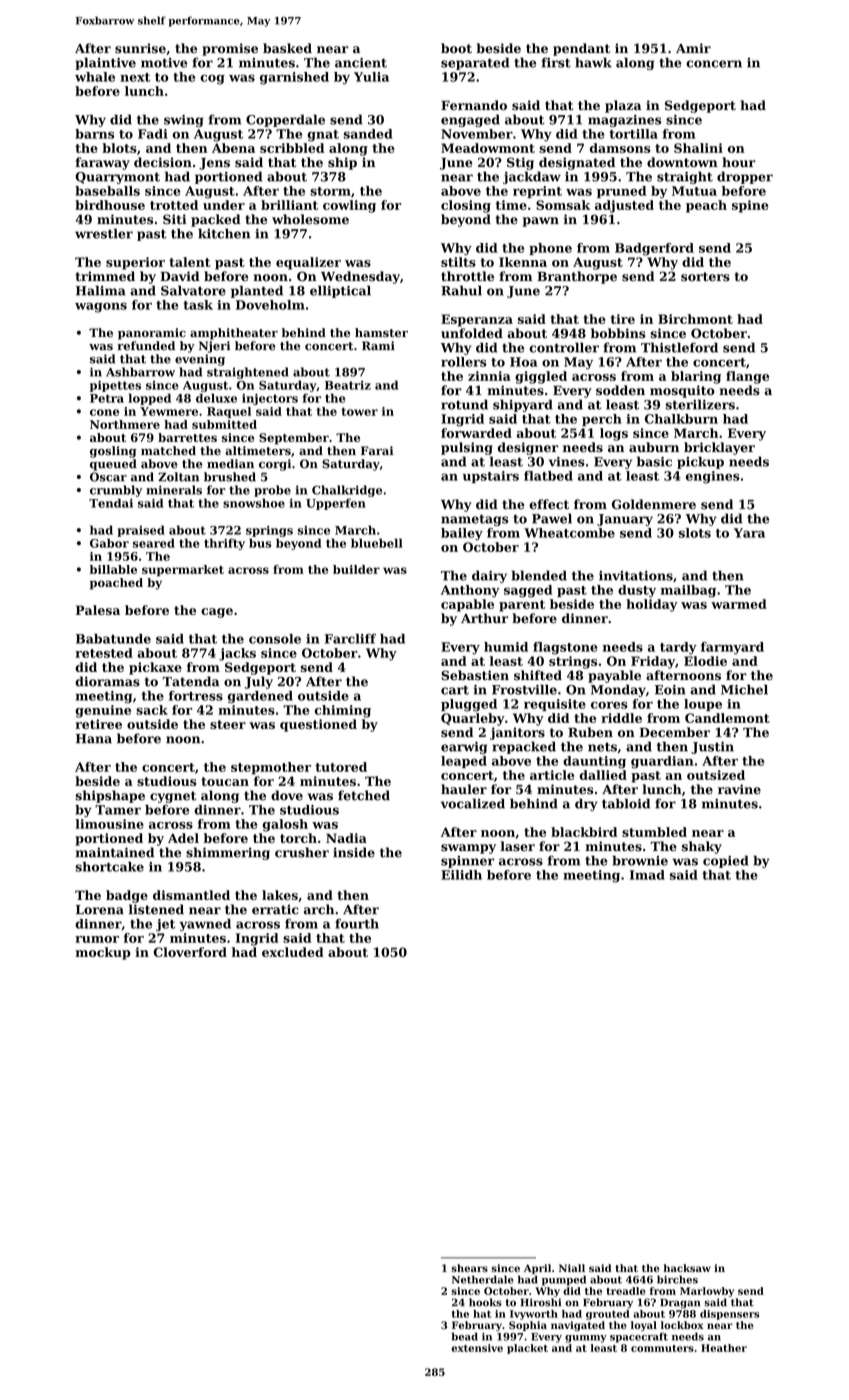  What do you see at coordinates (230, 49) in the screenshot?
I see `promise` at bounding box center [230, 49].
